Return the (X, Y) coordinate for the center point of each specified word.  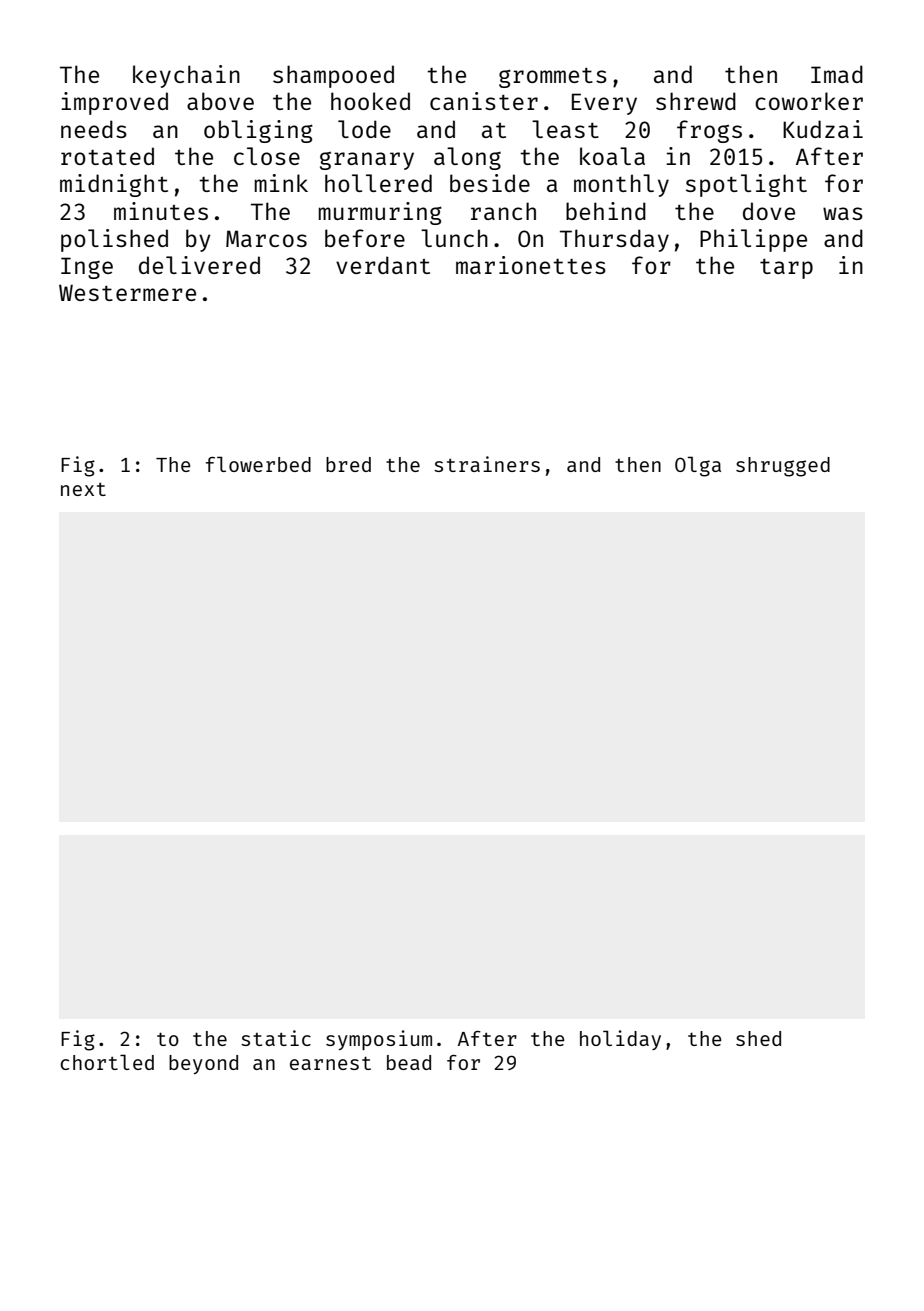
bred (348, 464)
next (83, 489)
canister (484, 101)
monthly (621, 185)
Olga (698, 466)
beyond (203, 1064)
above (220, 101)
